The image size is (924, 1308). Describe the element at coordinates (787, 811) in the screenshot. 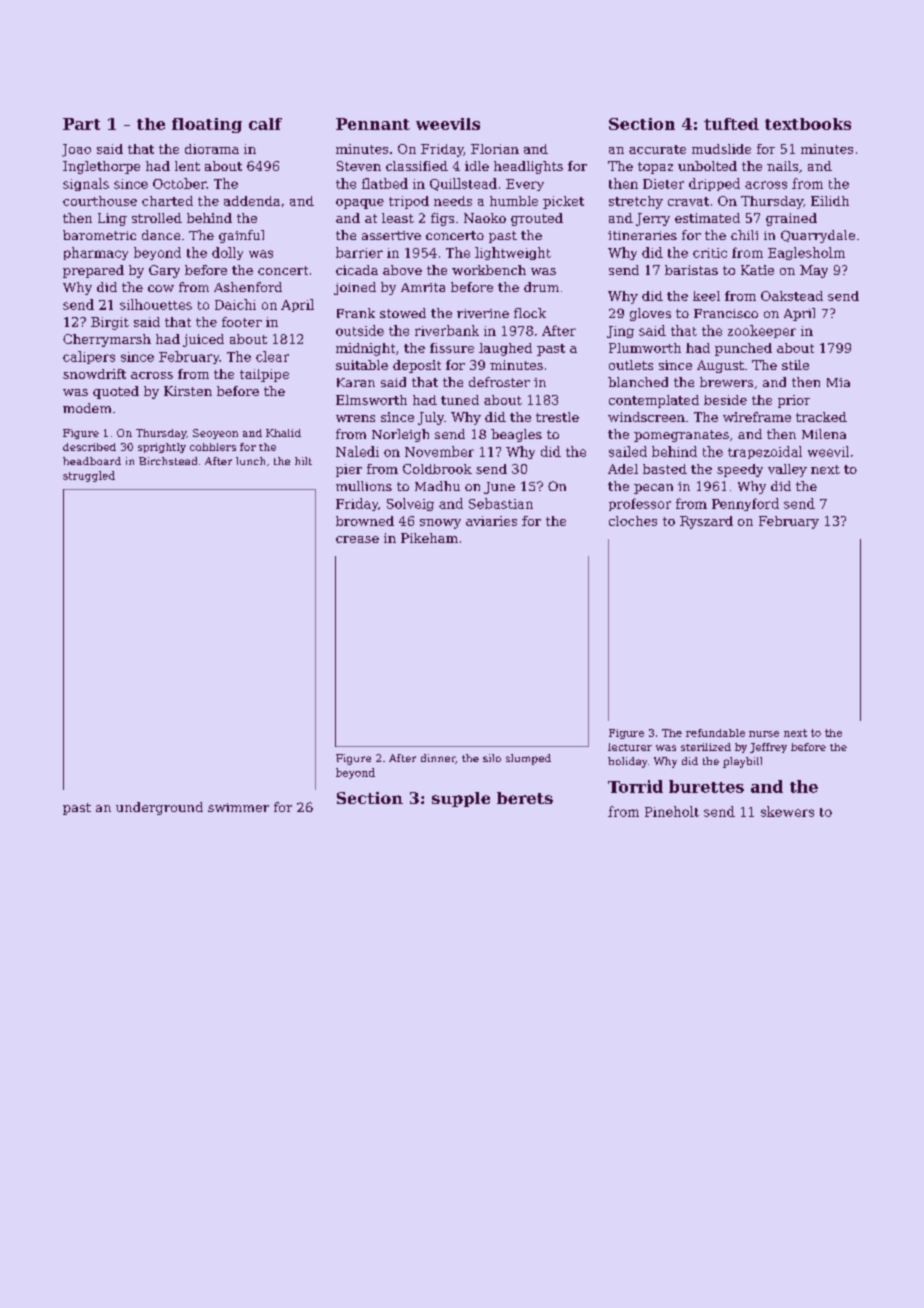

I see `skewers` at that location.
